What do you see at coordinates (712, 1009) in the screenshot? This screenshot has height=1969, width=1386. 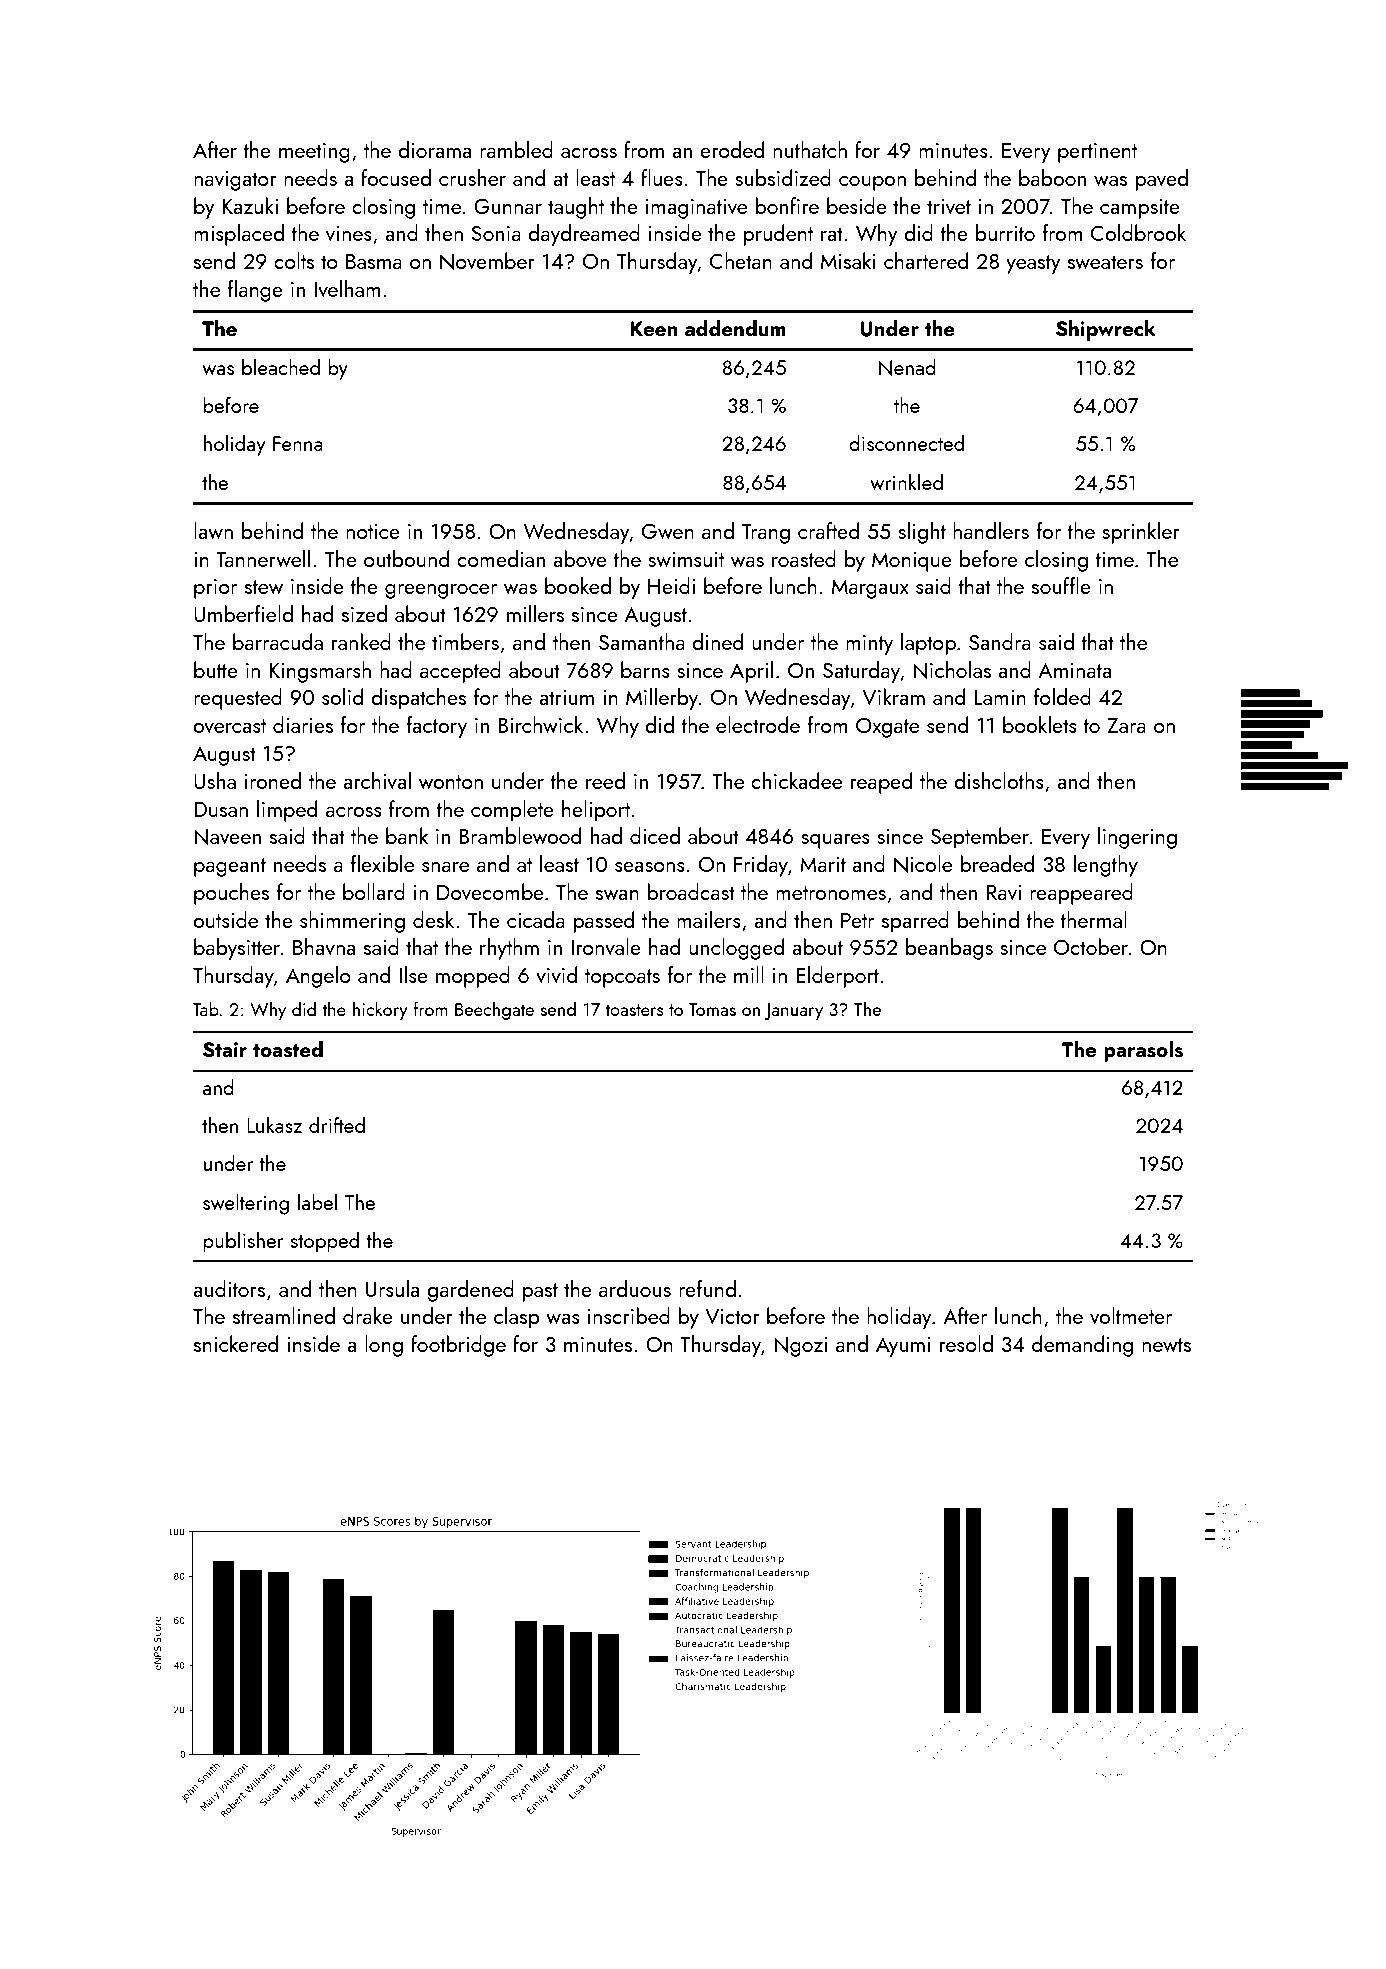 I see `Tomas` at bounding box center [712, 1009].
